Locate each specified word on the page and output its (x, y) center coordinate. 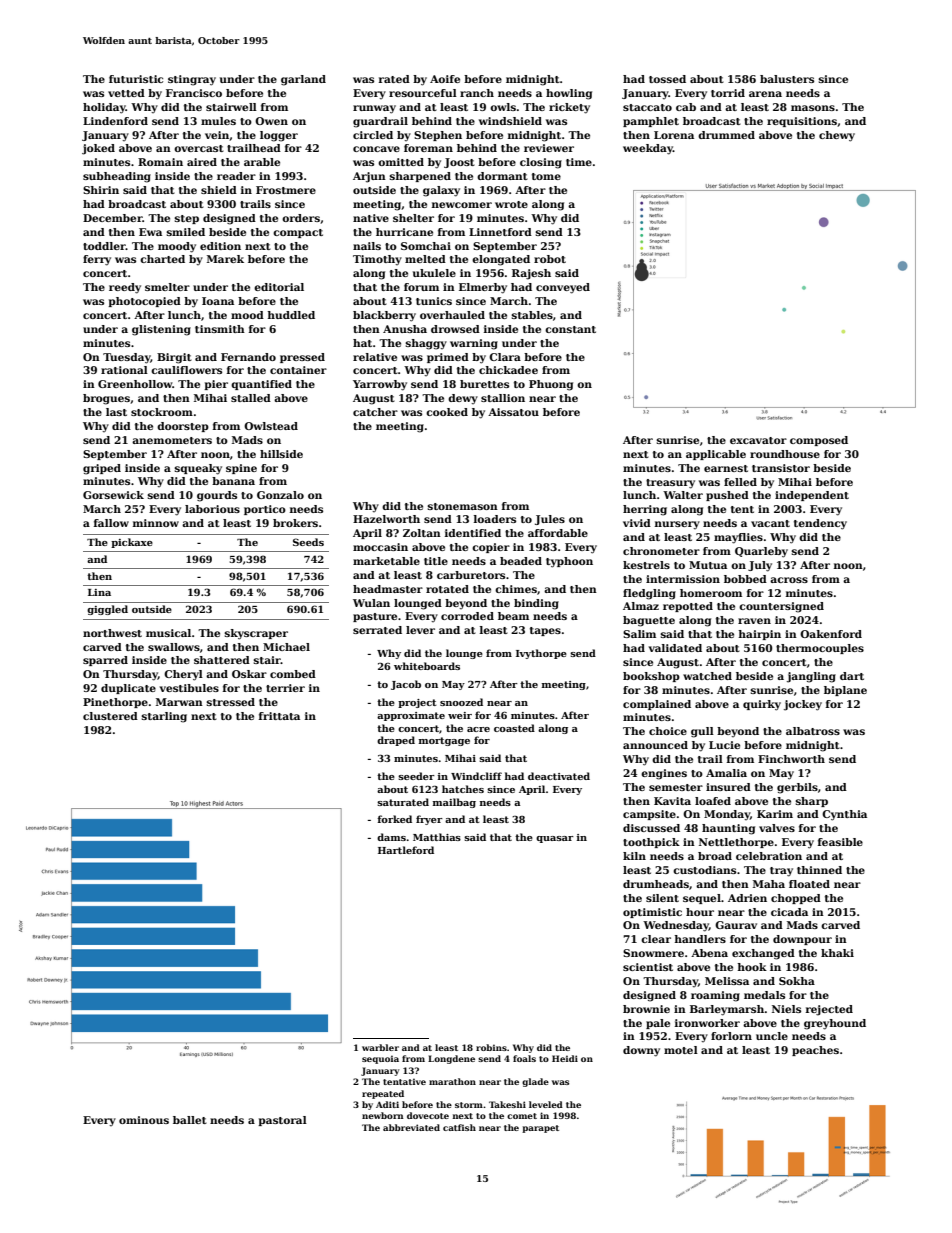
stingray (192, 80)
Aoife (445, 79)
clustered (110, 716)
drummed (726, 135)
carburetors (471, 575)
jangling (811, 677)
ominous (144, 1120)
